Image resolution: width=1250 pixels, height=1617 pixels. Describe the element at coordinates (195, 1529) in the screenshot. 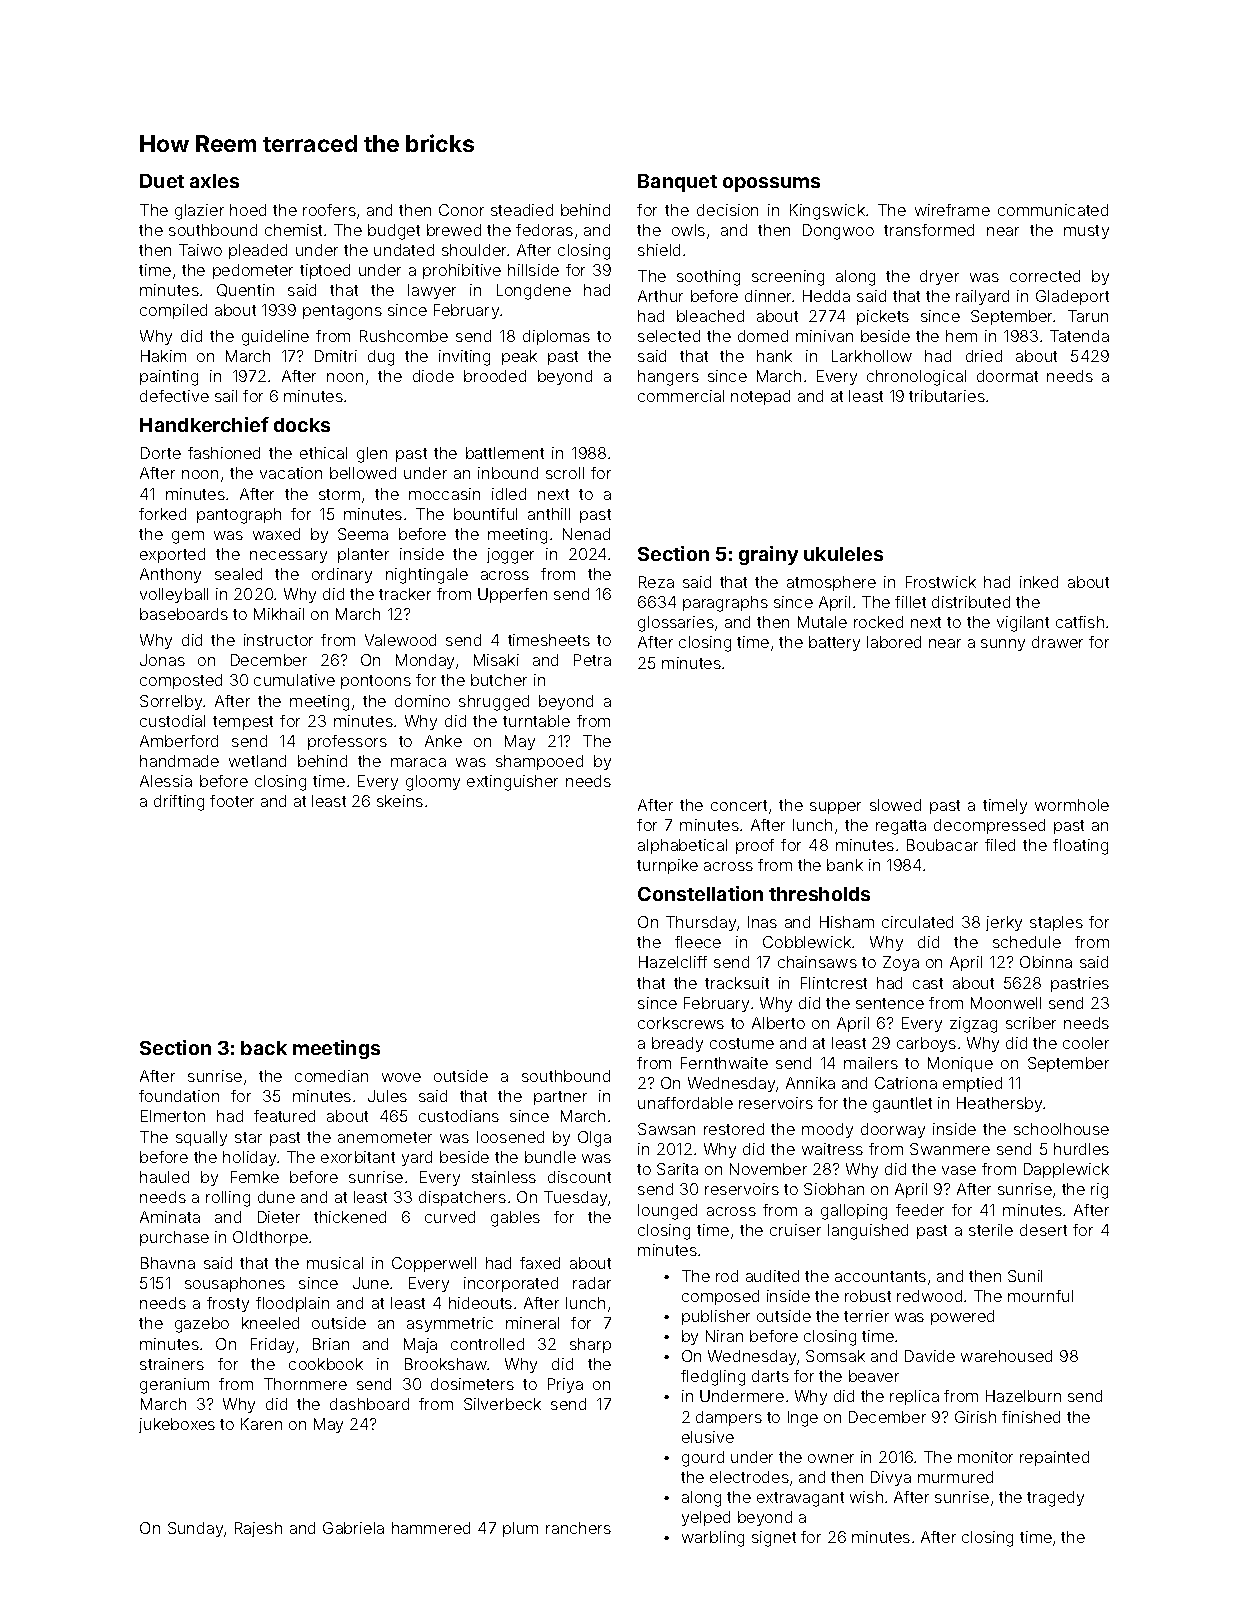

I see `Sunday` at that location.
